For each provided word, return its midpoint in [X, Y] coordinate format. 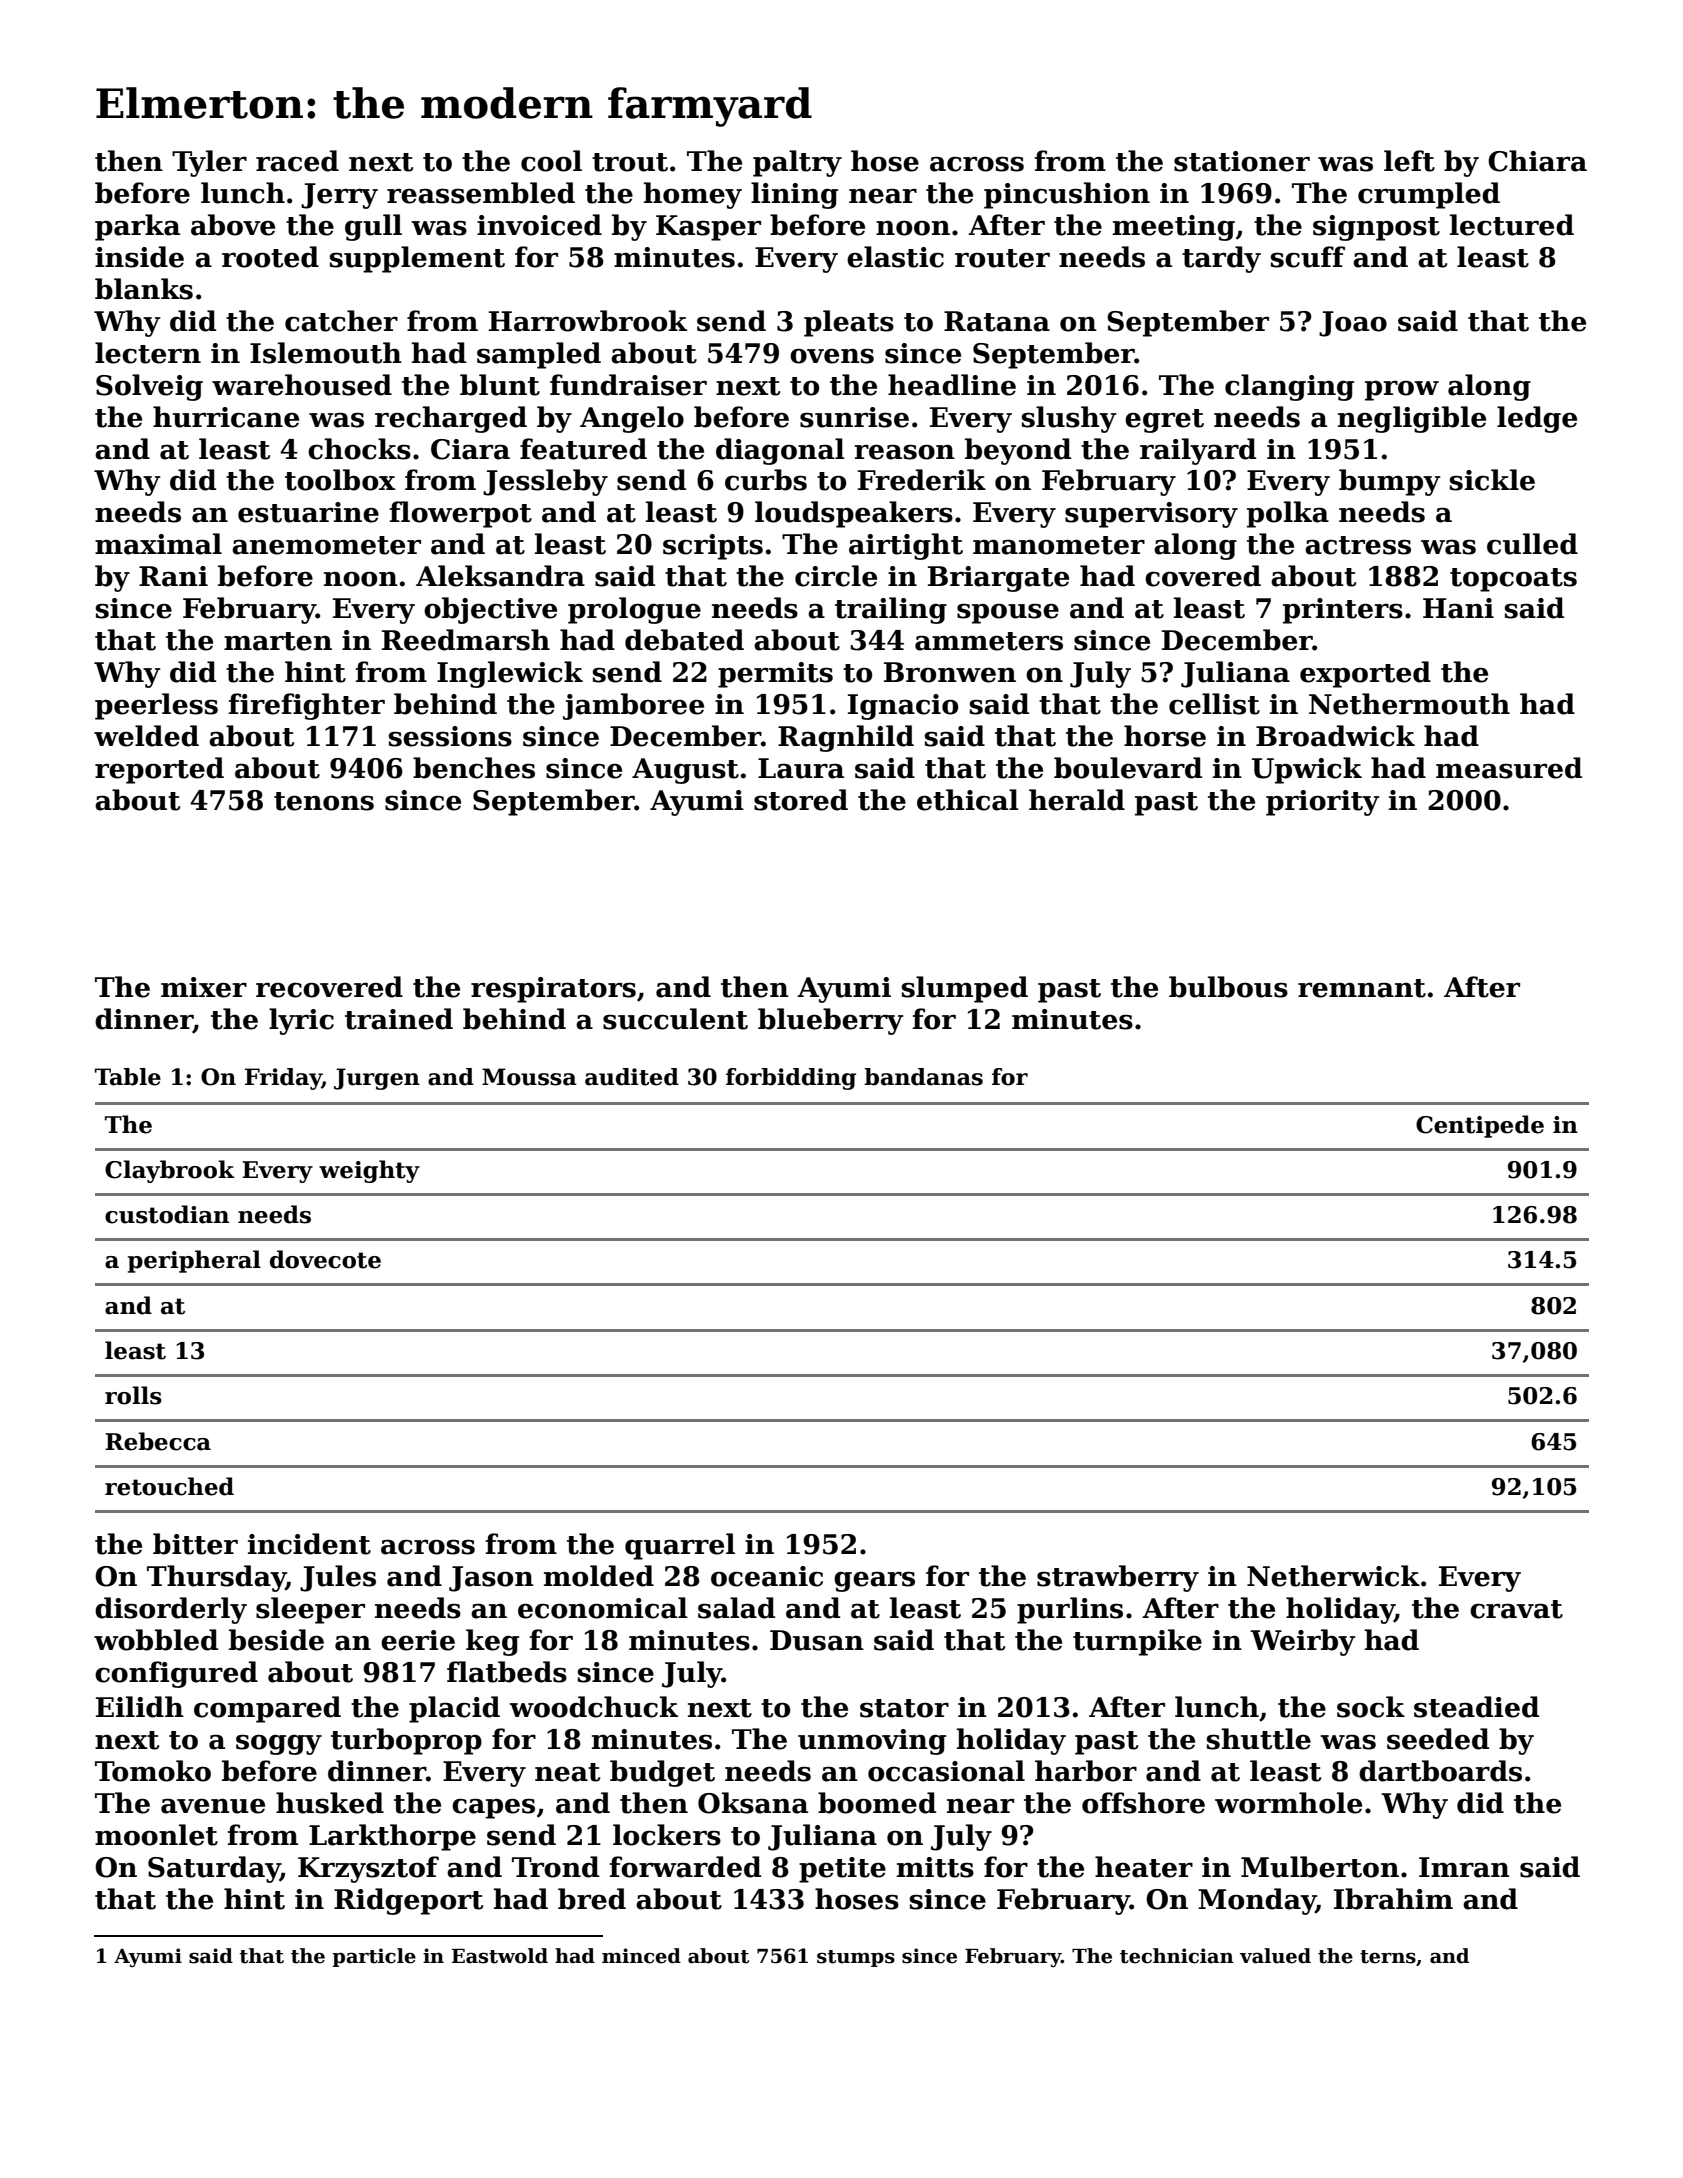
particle [374, 1957]
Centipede [1480, 1126]
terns [1388, 1957]
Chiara [1537, 161]
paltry [797, 163]
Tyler [209, 163]
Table [128, 1077]
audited [632, 1077]
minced [641, 1956]
